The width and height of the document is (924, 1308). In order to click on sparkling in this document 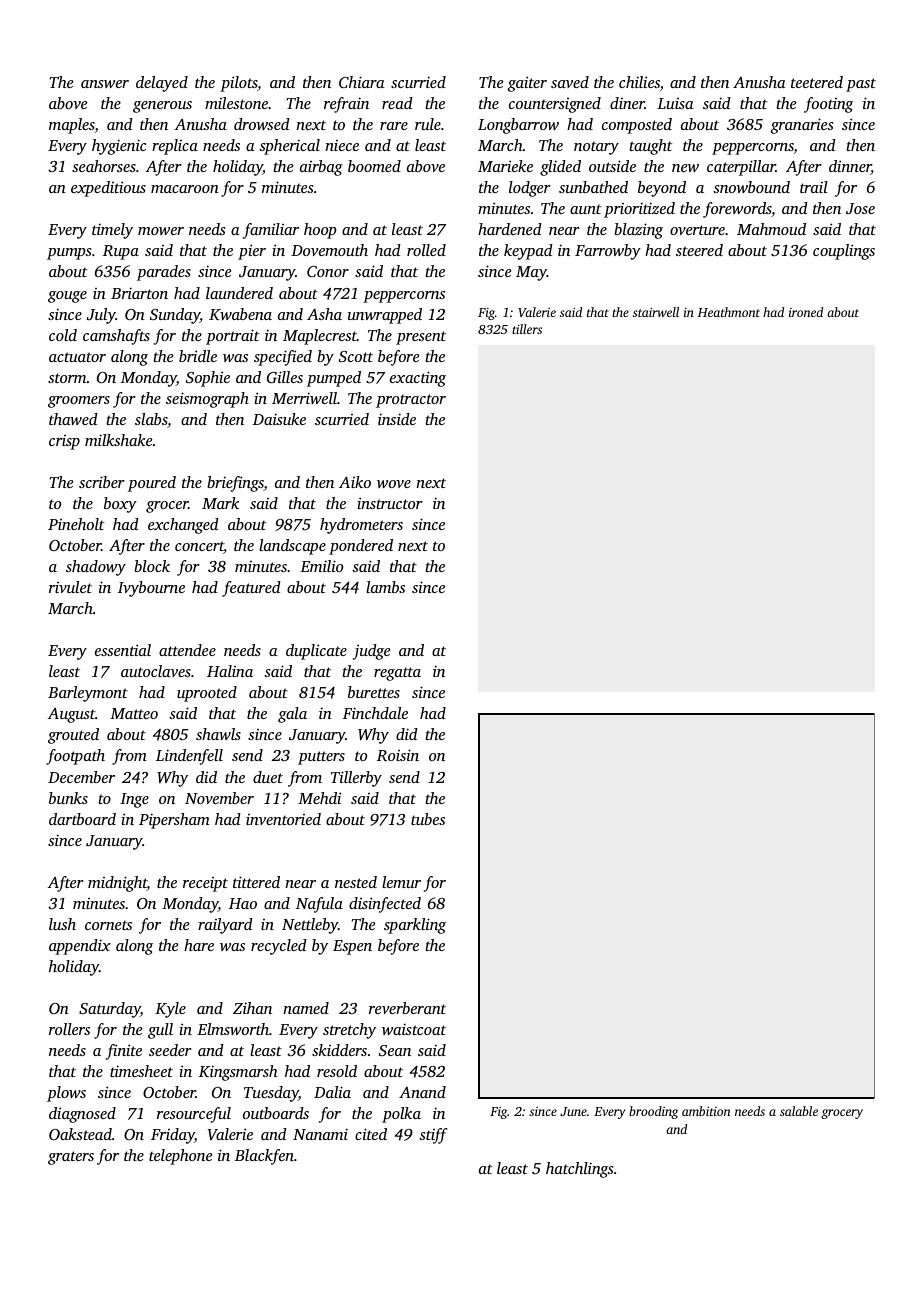, I will do `click(415, 926)`.
